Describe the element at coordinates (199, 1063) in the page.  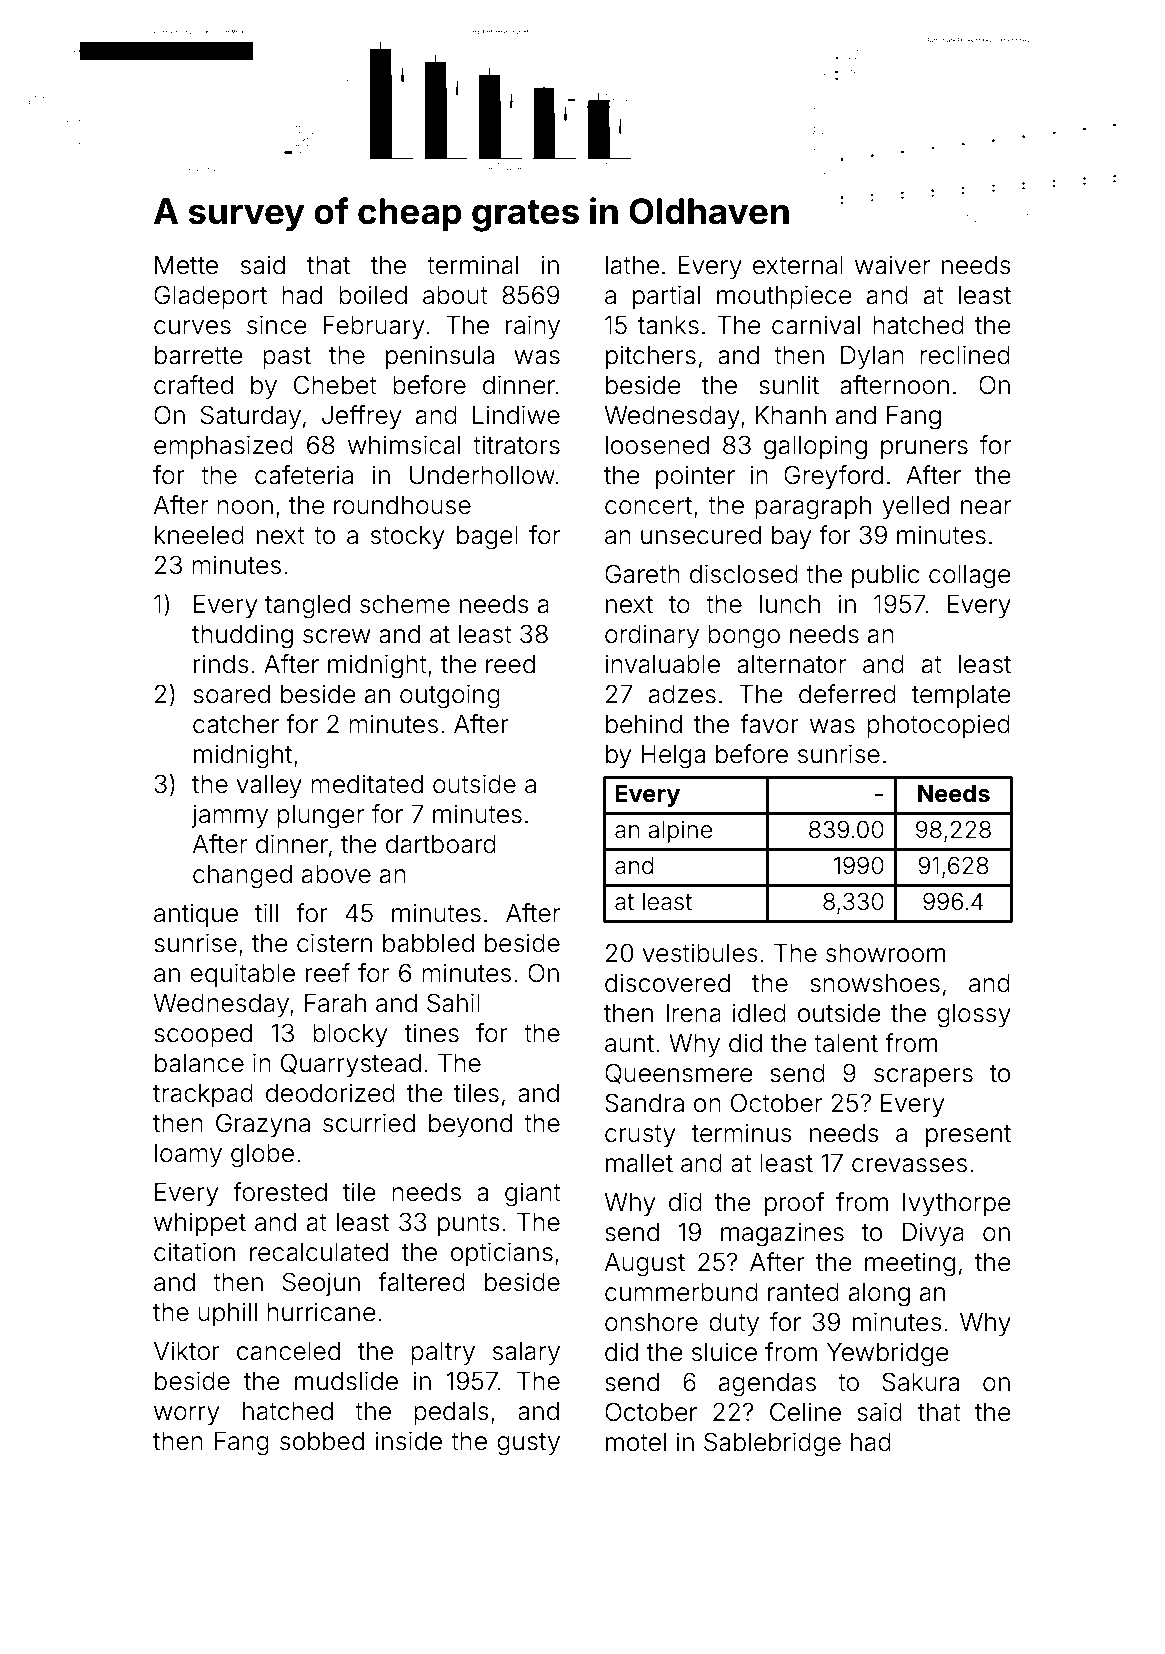
I see `balance` at that location.
